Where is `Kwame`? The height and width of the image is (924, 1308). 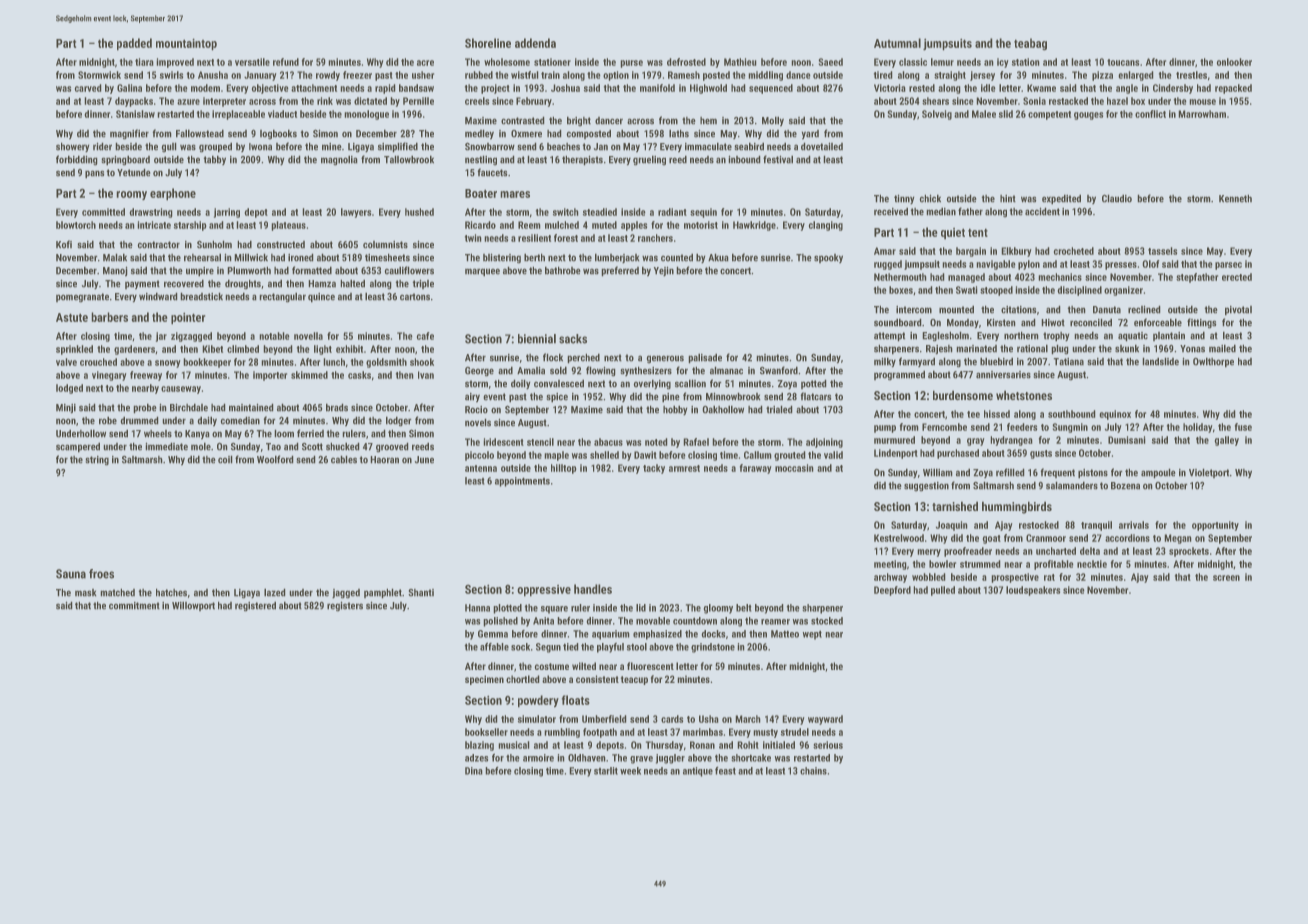 Kwame is located at coordinates (1041, 88).
